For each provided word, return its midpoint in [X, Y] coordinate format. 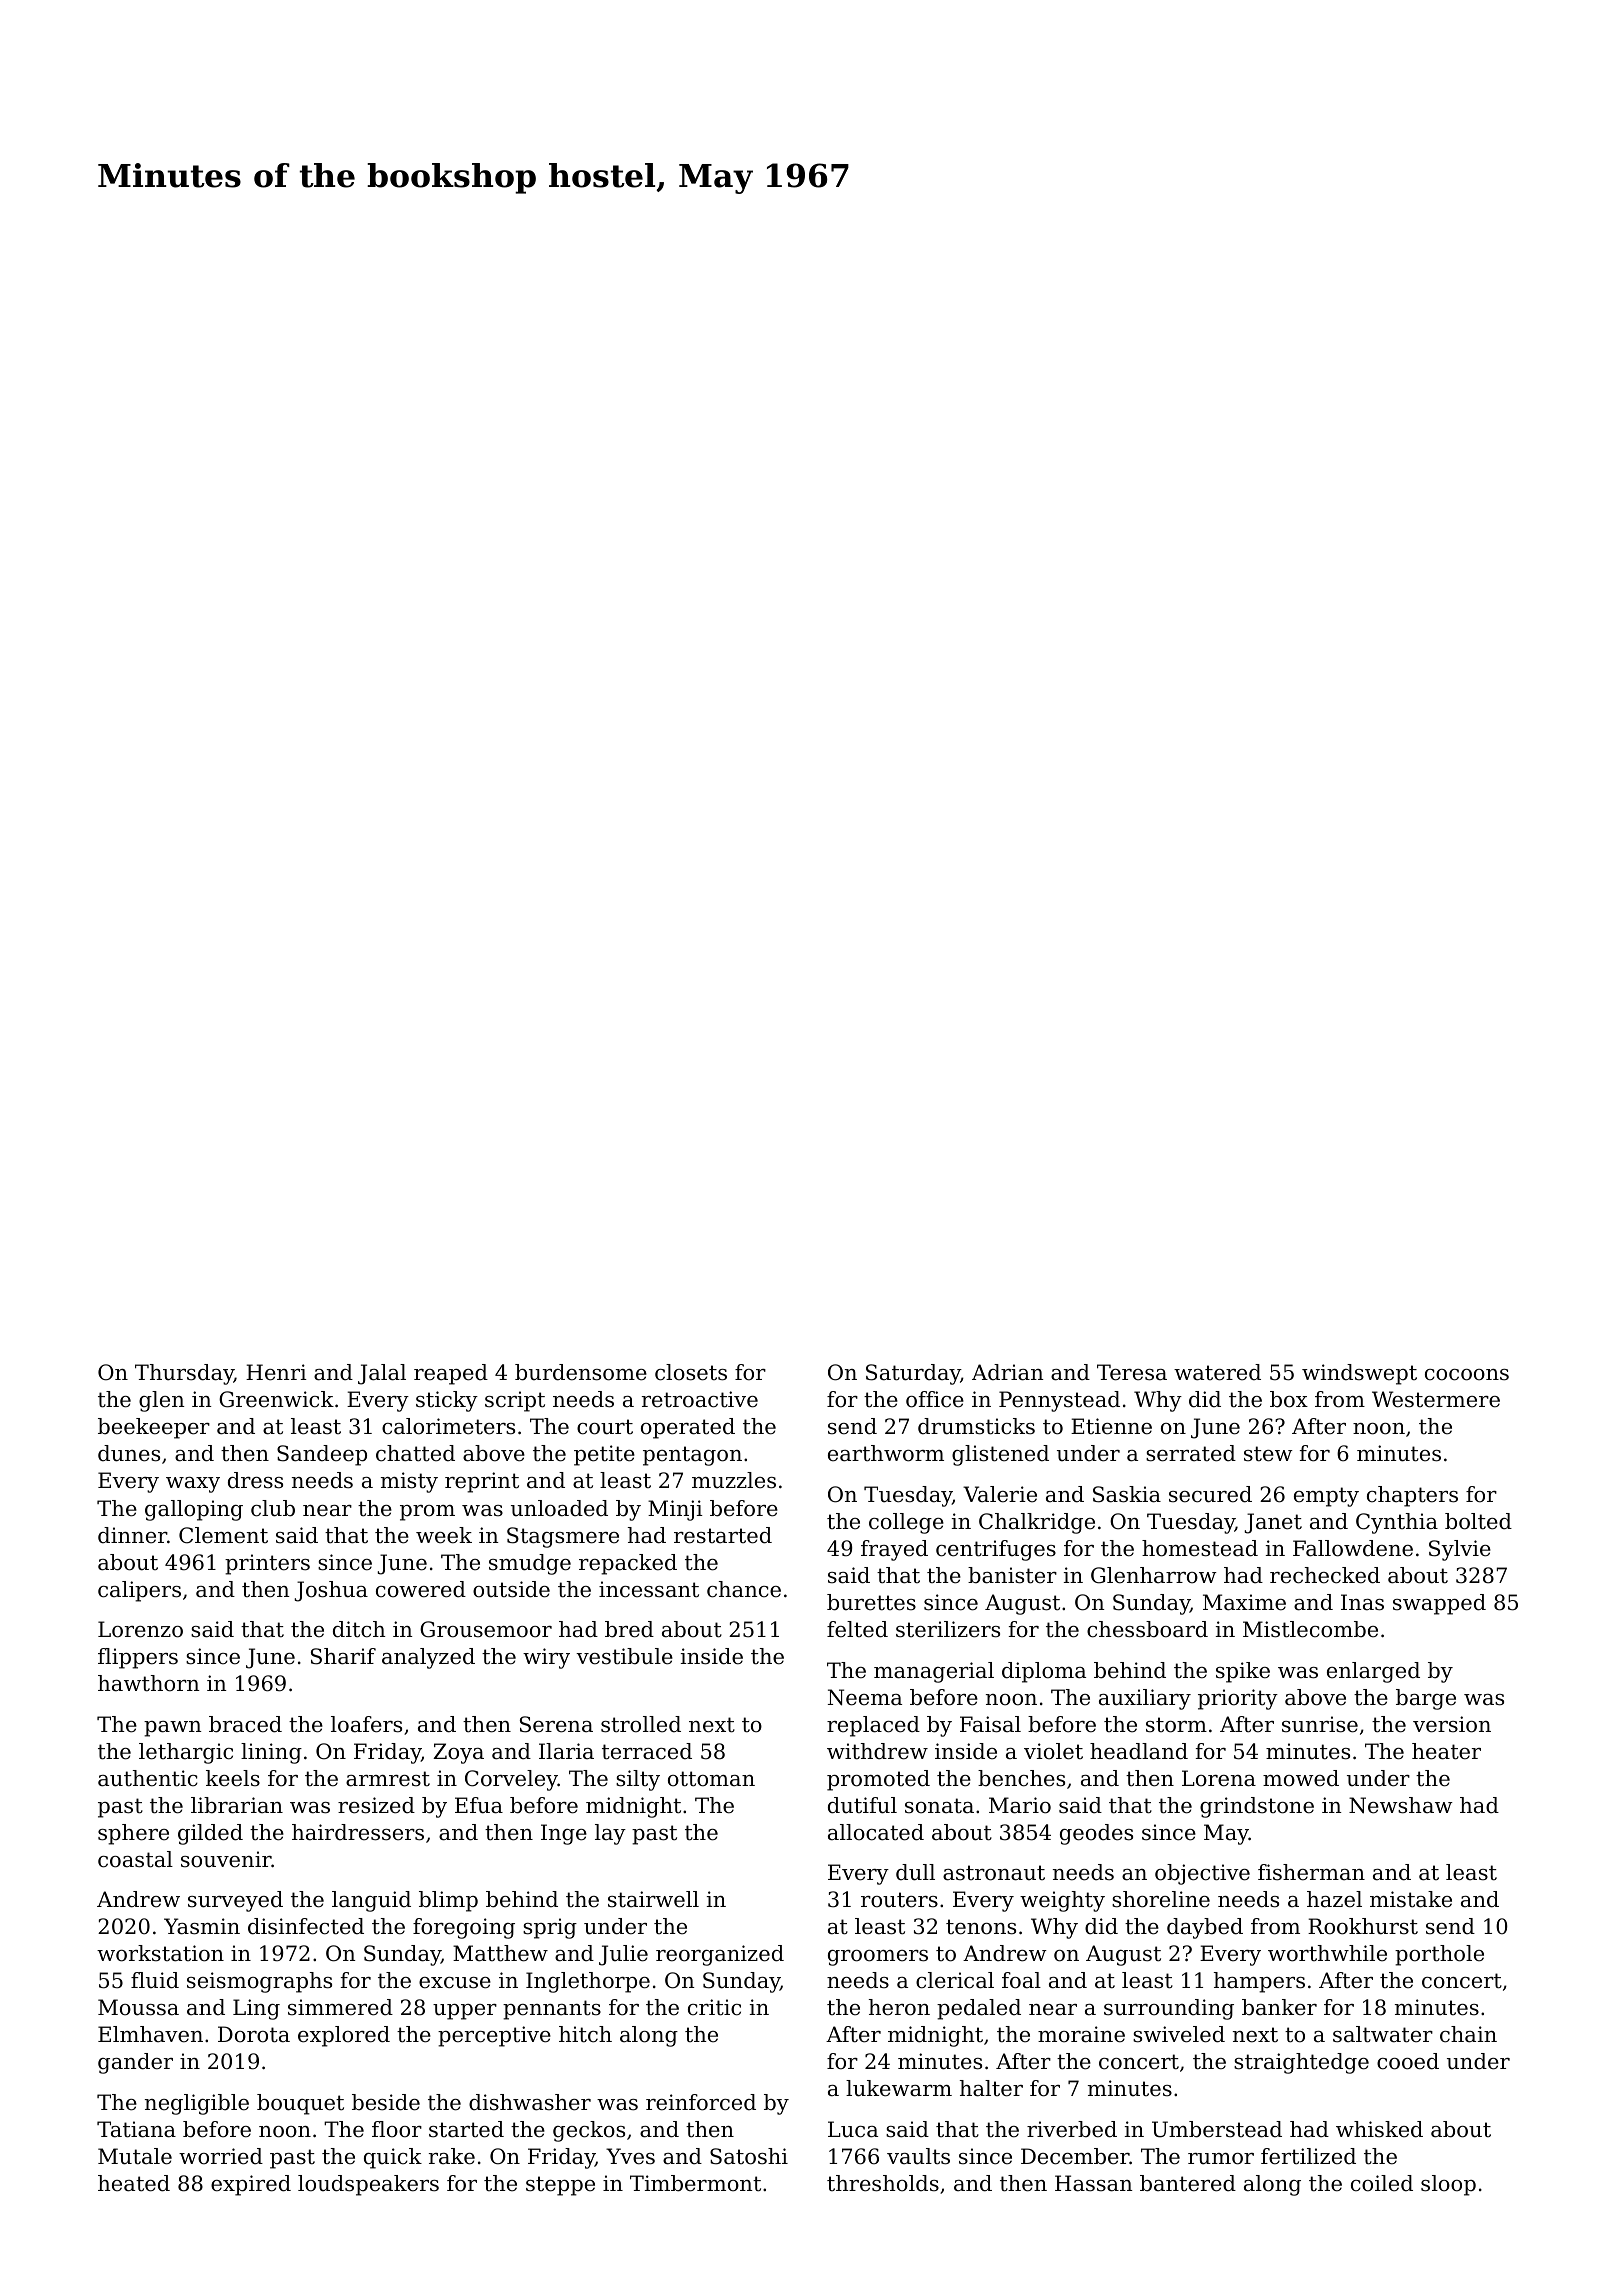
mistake [1411, 1899]
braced [245, 1724]
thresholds [883, 2183]
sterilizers [948, 1629]
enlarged [1373, 1672]
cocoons [1467, 1375]
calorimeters [448, 1426]
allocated [876, 1832]
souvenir [226, 1859]
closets [691, 1372]
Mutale [135, 2156]
